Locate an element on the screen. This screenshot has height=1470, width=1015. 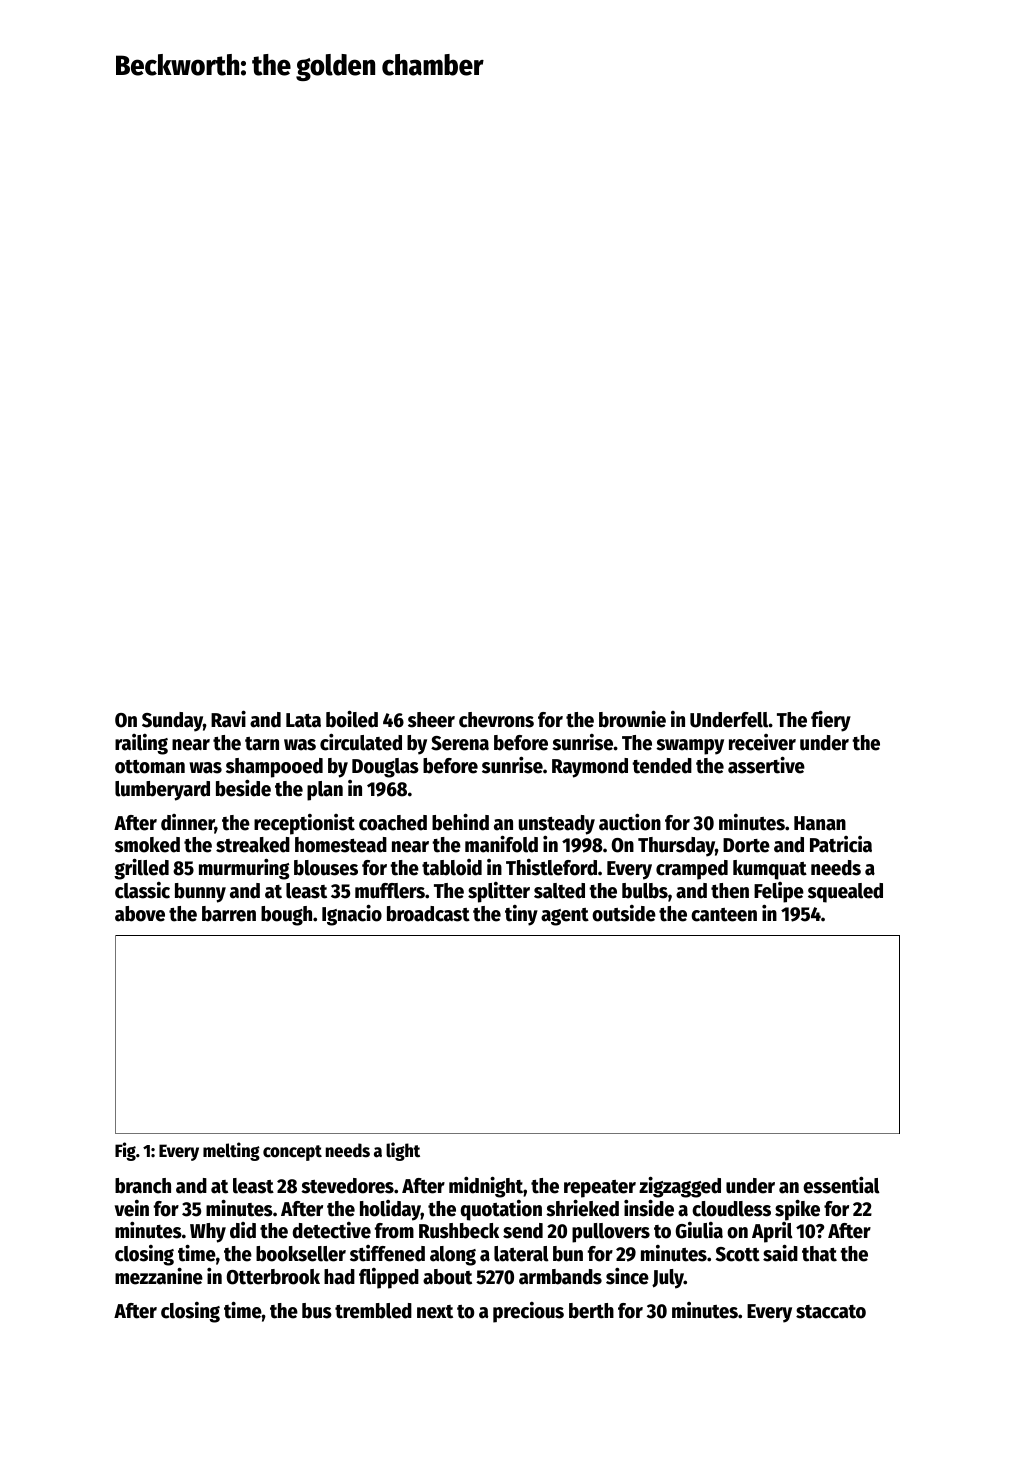
melting is located at coordinates (231, 1151).
